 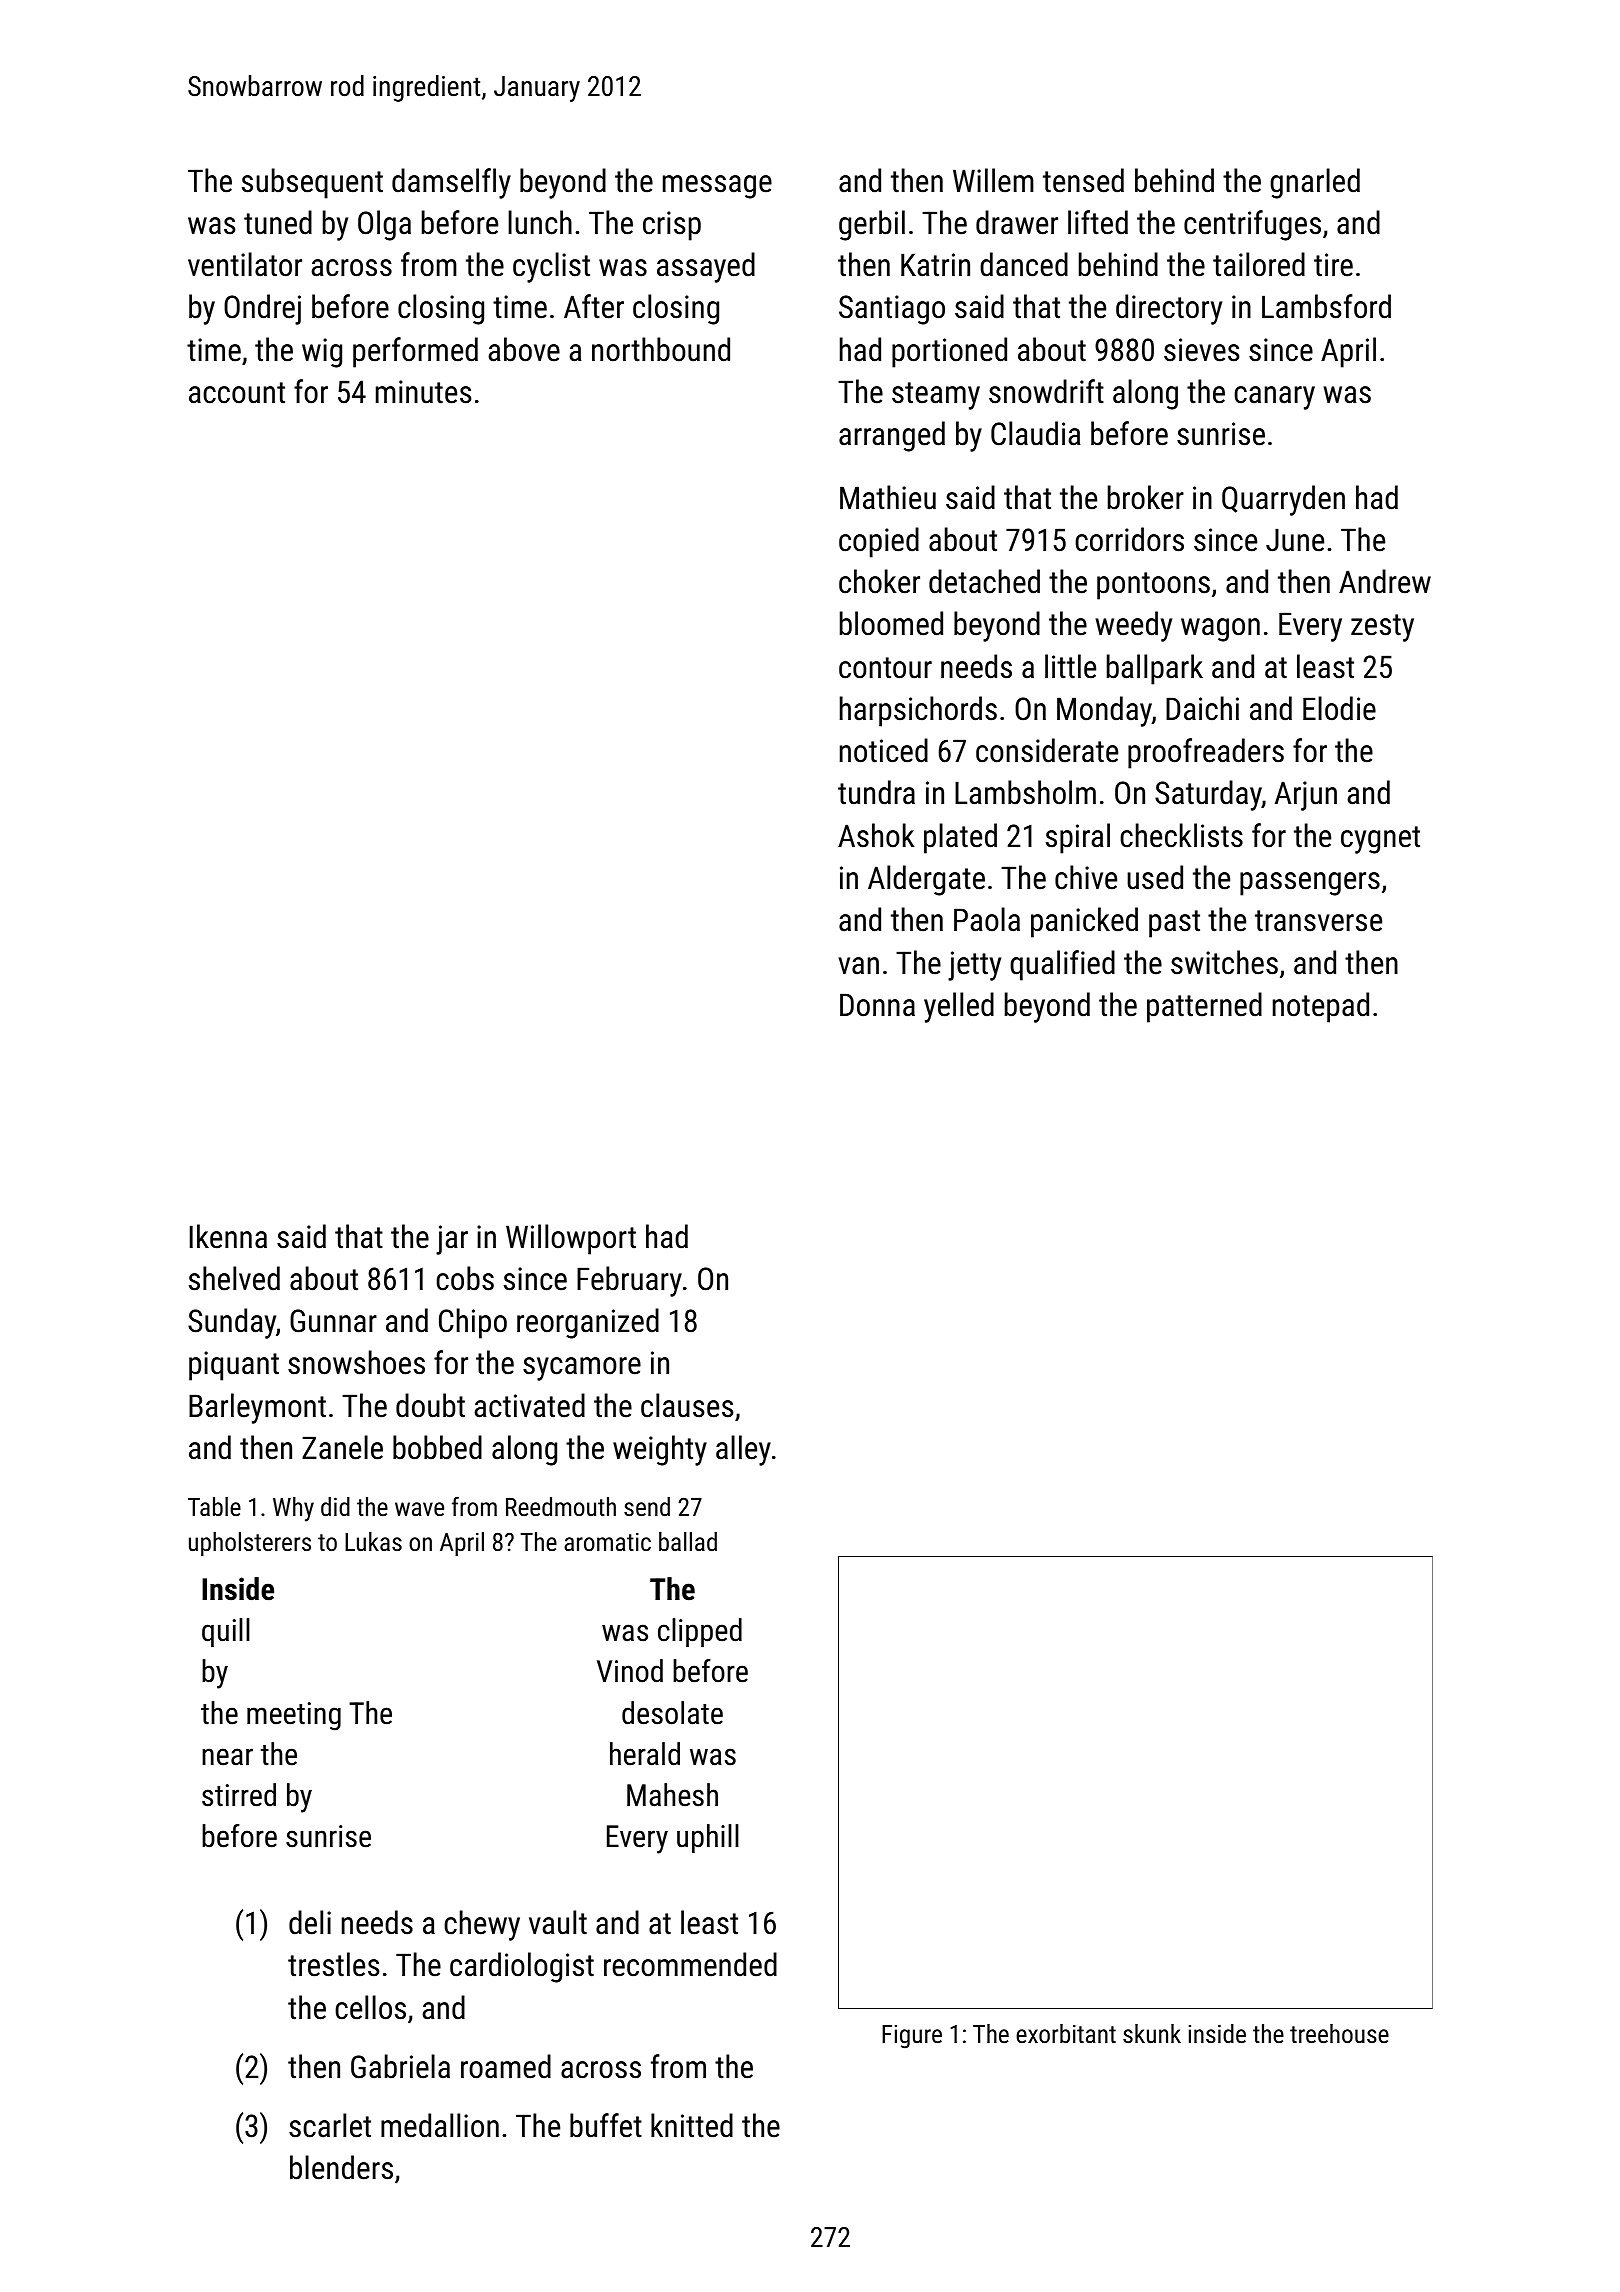 What do you see at coordinates (1152, 2033) in the page?
I see `skunk` at bounding box center [1152, 2033].
